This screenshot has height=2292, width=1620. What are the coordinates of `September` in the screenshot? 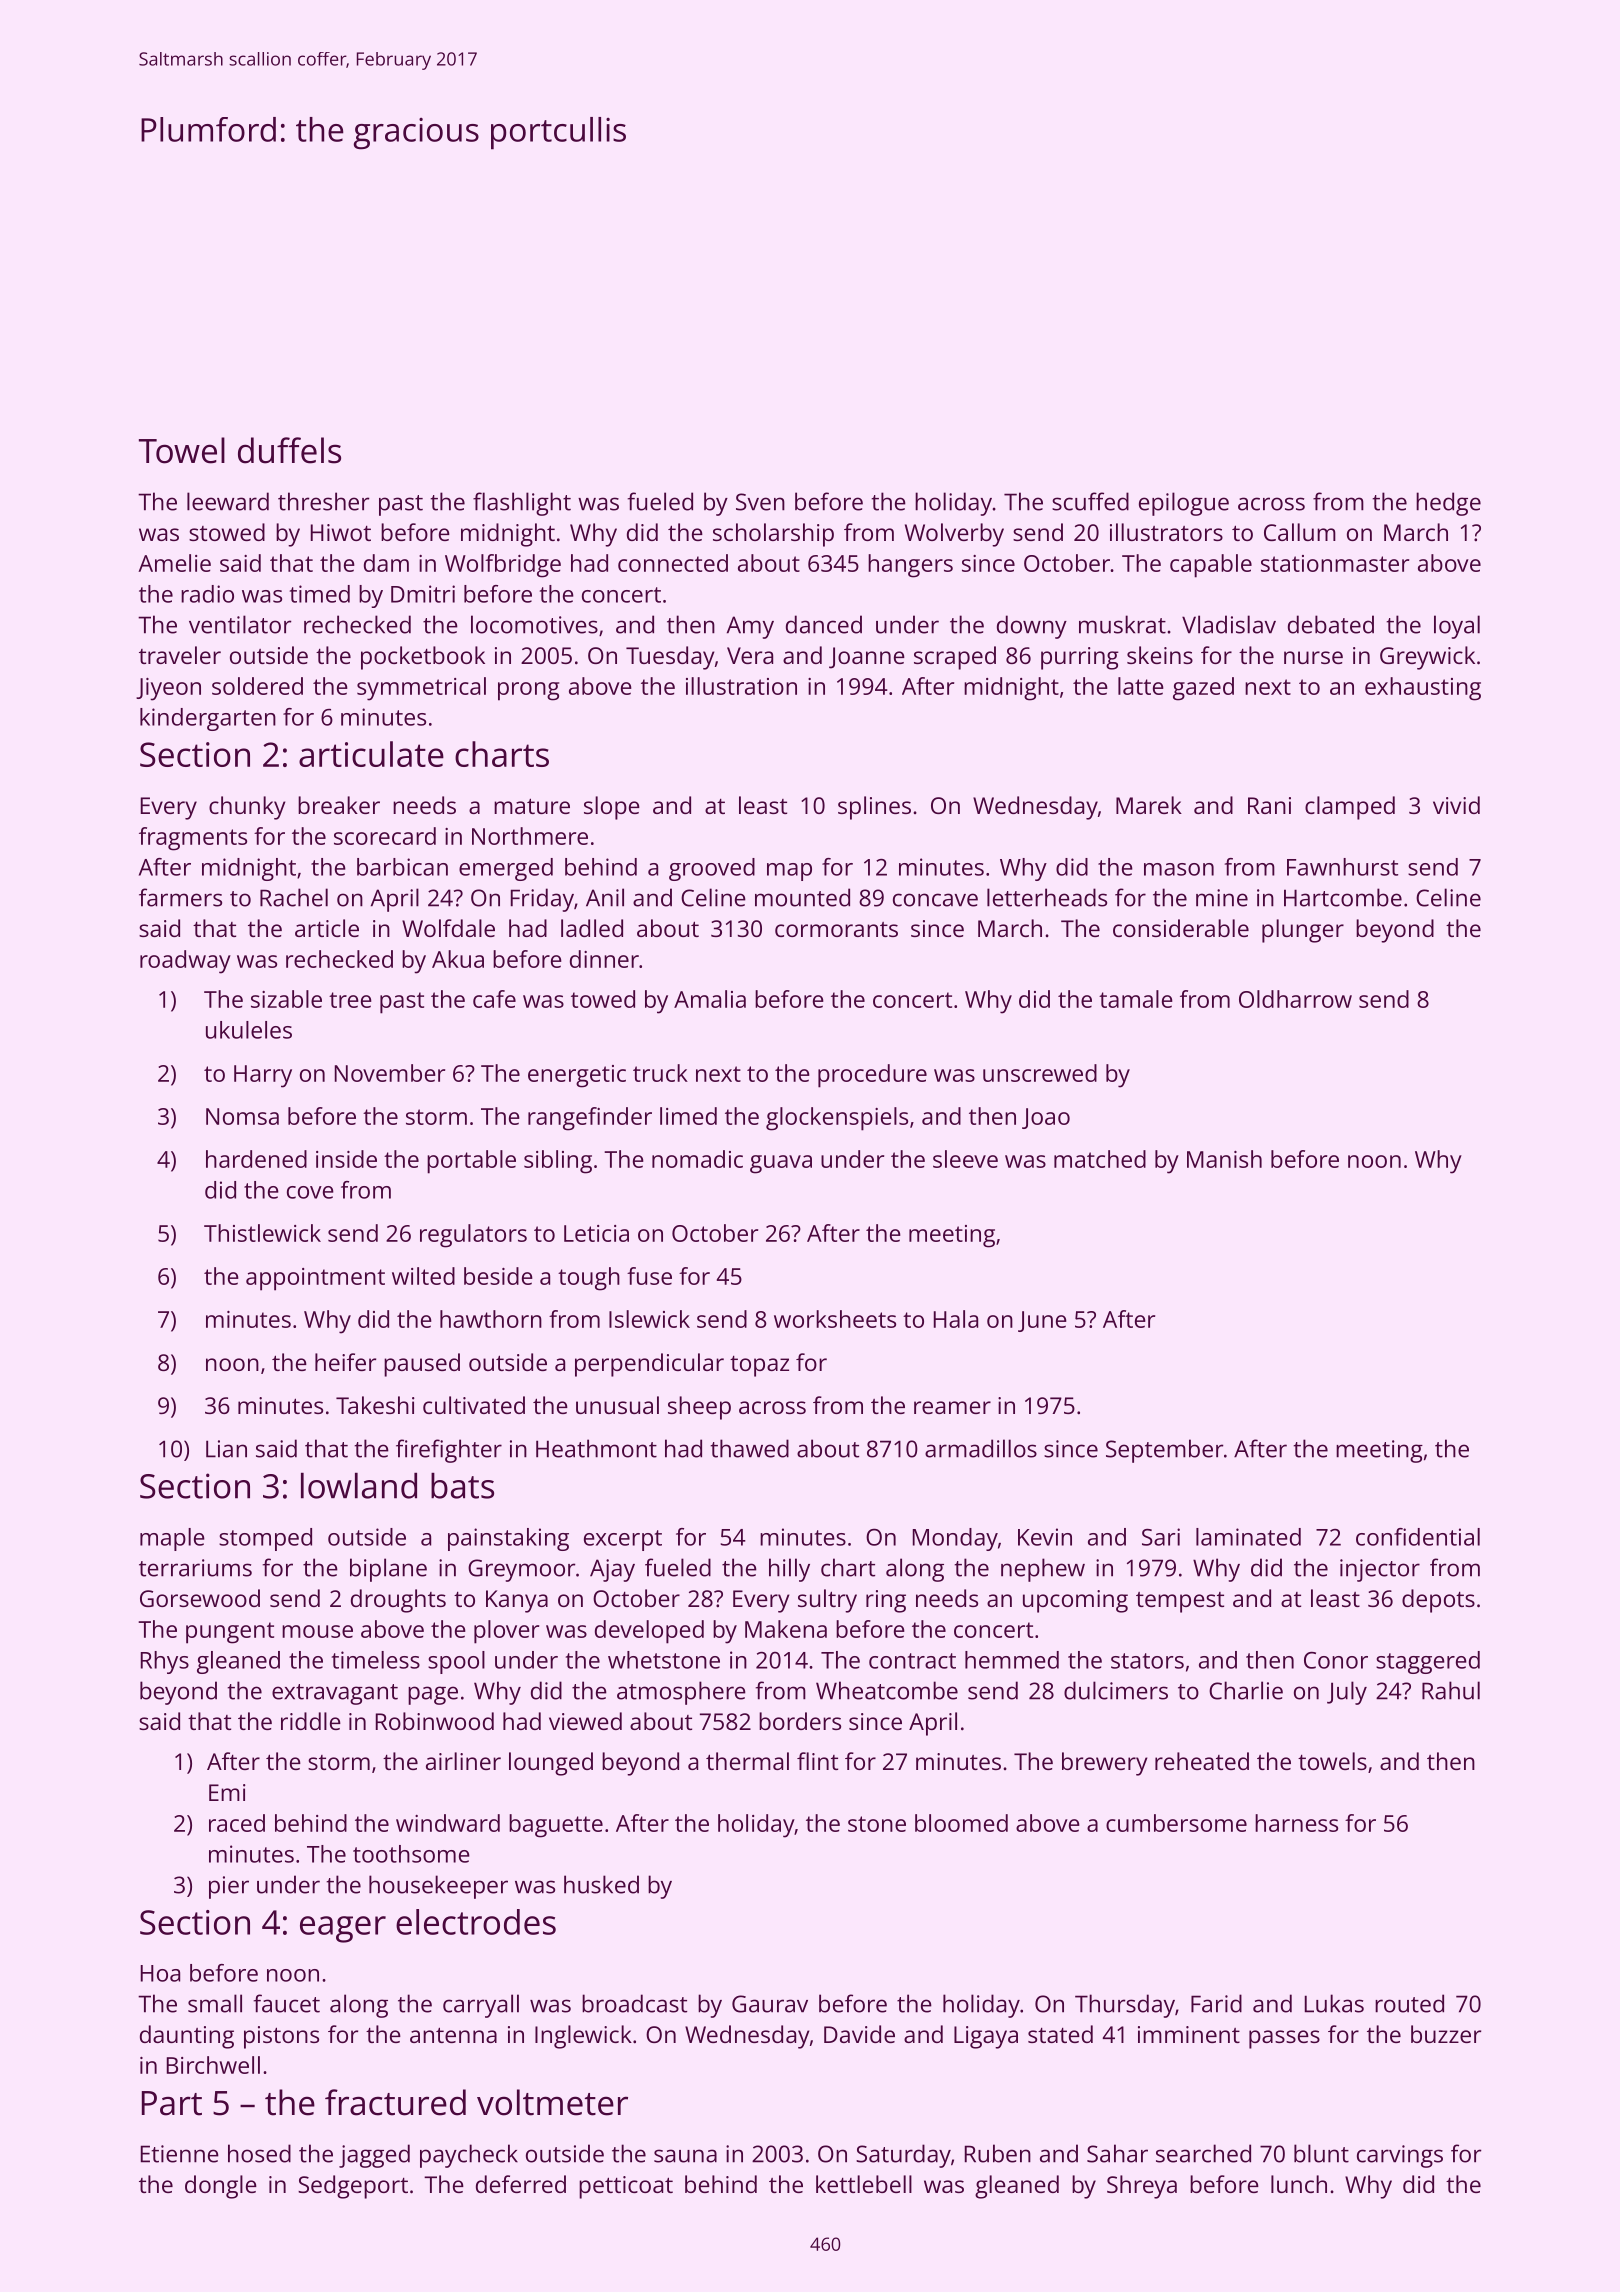 It's located at (1164, 1451).
